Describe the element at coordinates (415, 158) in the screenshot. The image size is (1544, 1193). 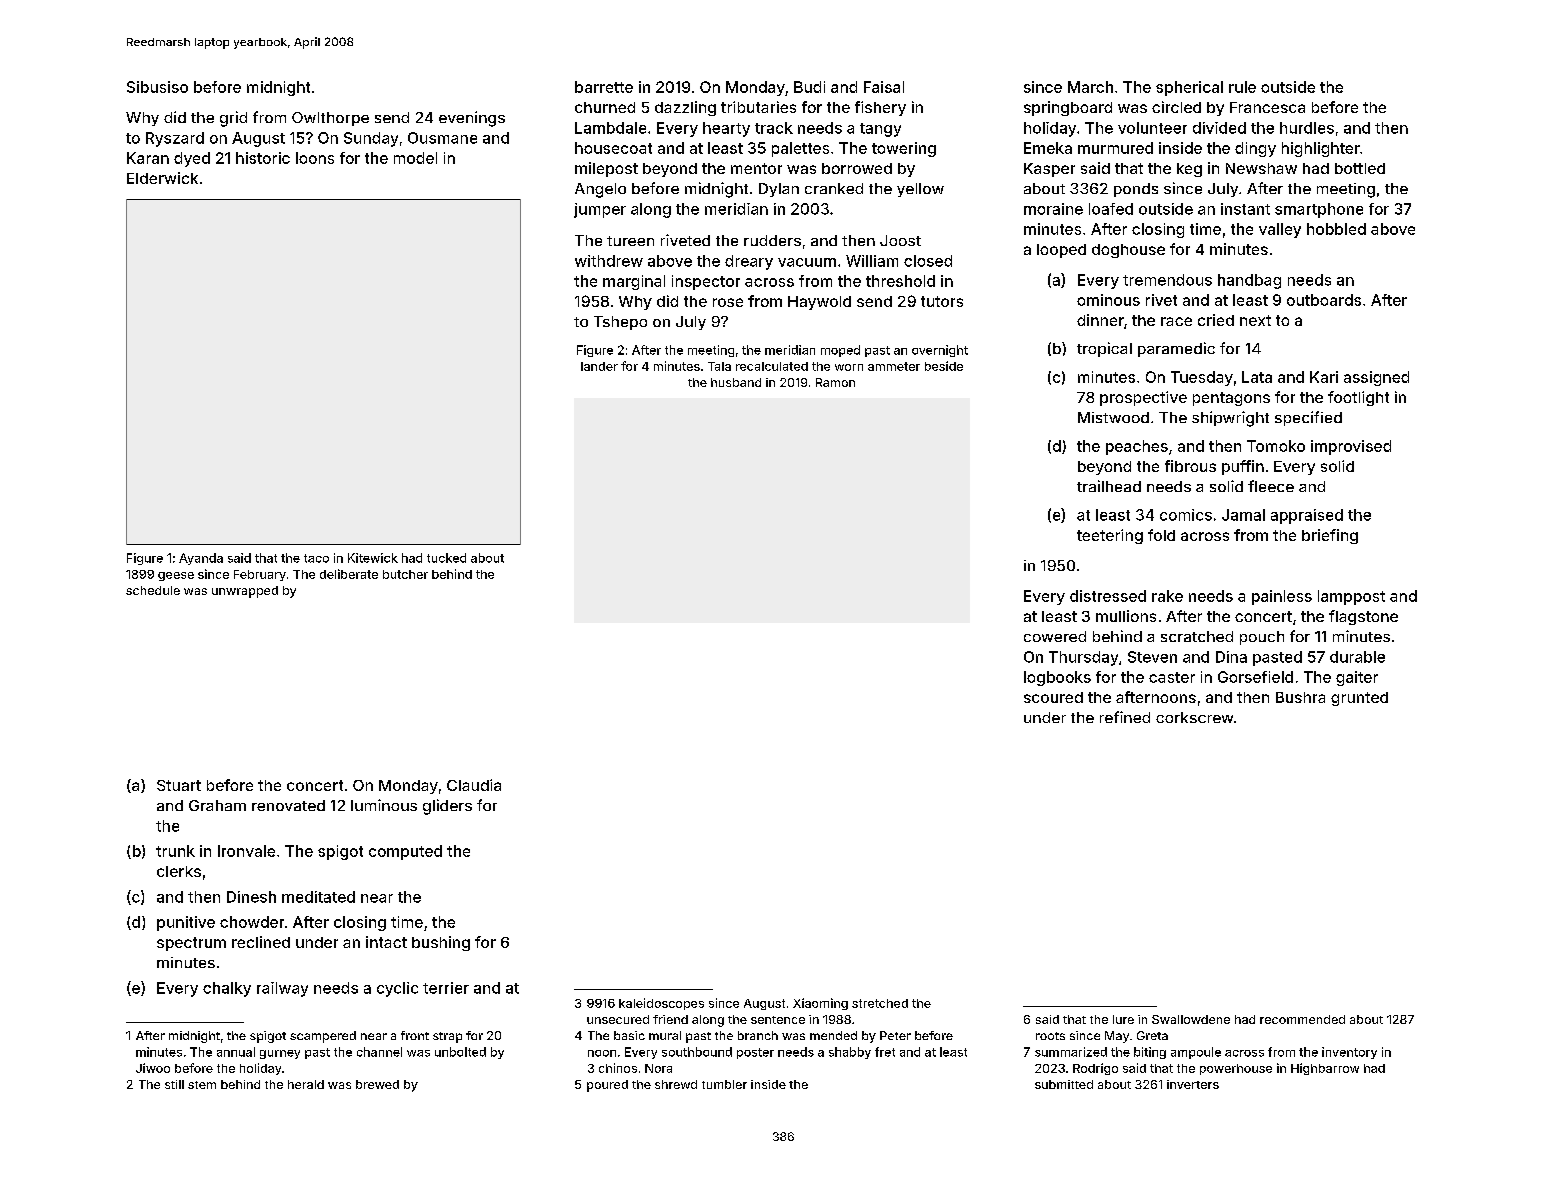
I see `model` at that location.
